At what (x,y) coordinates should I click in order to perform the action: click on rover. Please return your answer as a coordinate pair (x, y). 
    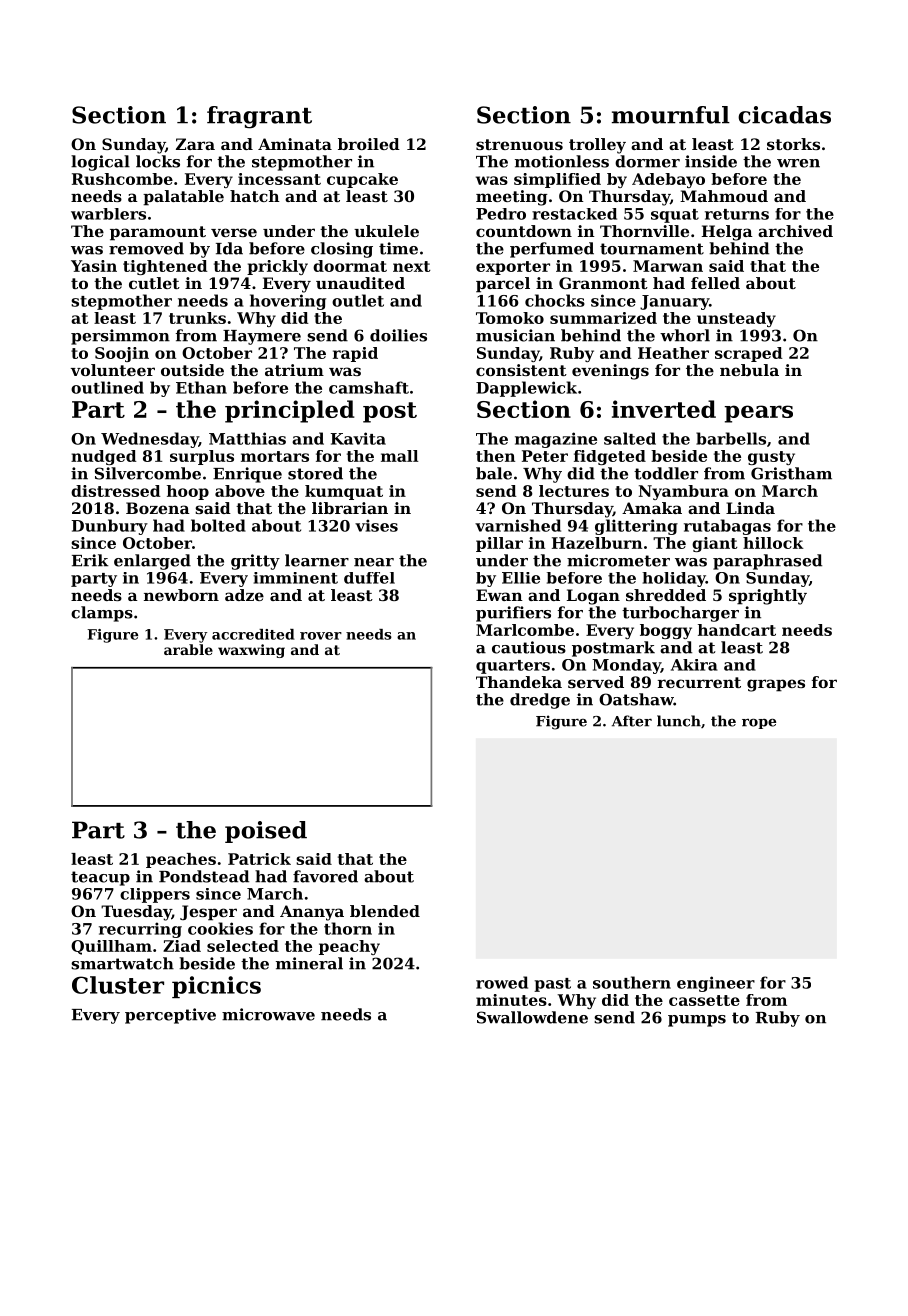
    Looking at the image, I should click on (321, 636).
